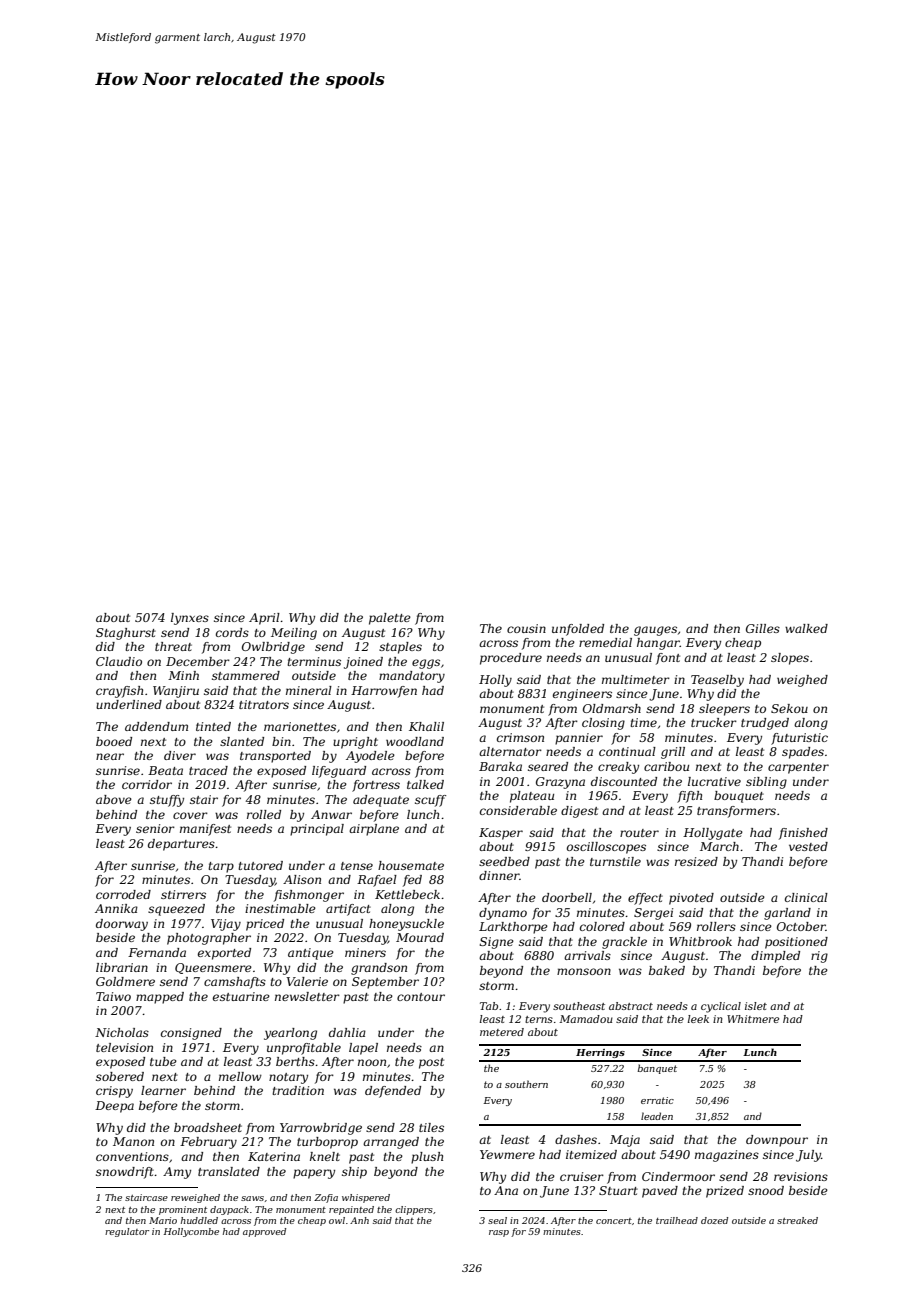  I want to click on grill, so click(673, 753).
